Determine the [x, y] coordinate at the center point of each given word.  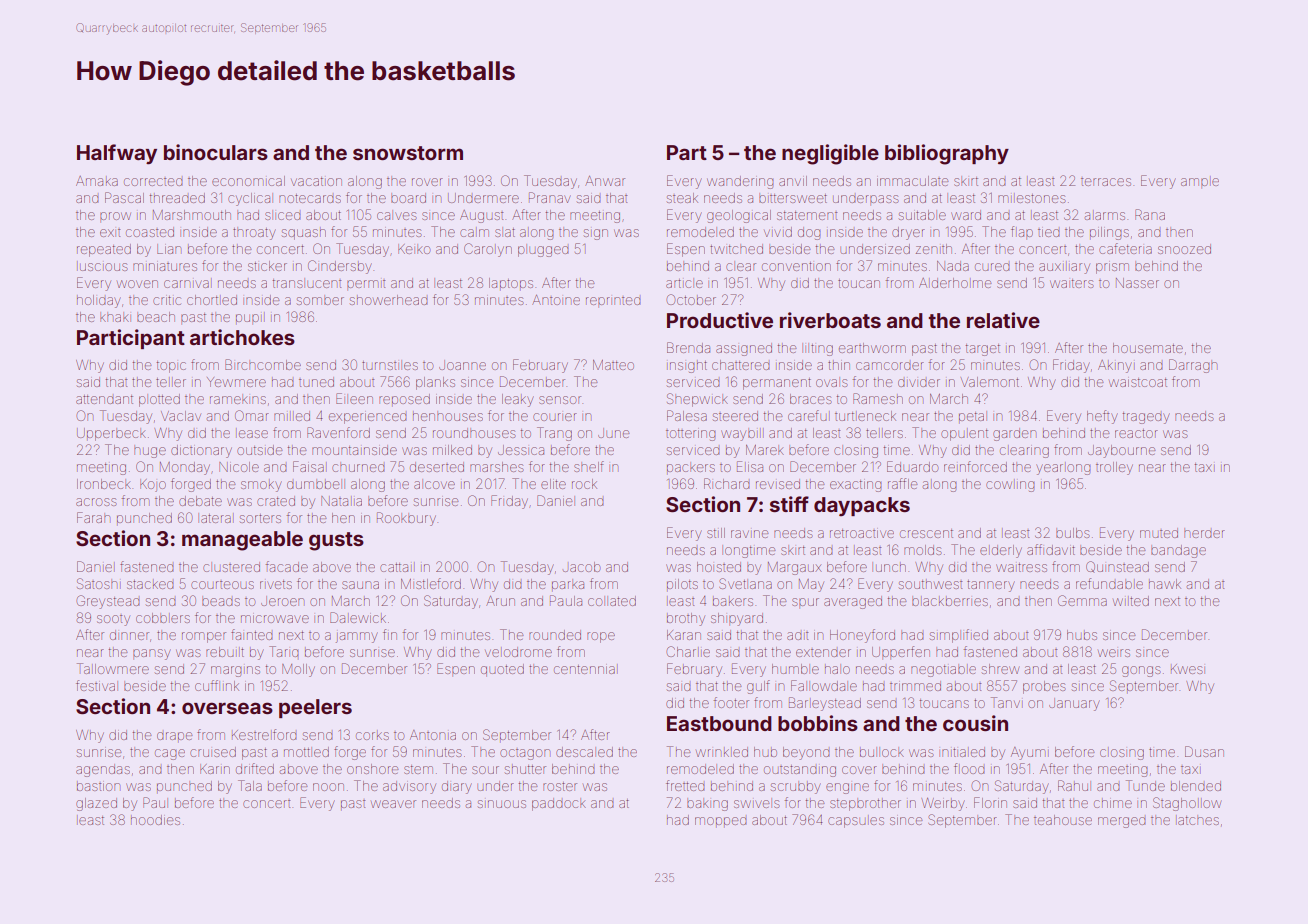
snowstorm [408, 153]
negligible [830, 154]
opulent [964, 435]
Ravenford [338, 432]
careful [807, 415]
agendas [103, 770]
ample [1200, 183]
